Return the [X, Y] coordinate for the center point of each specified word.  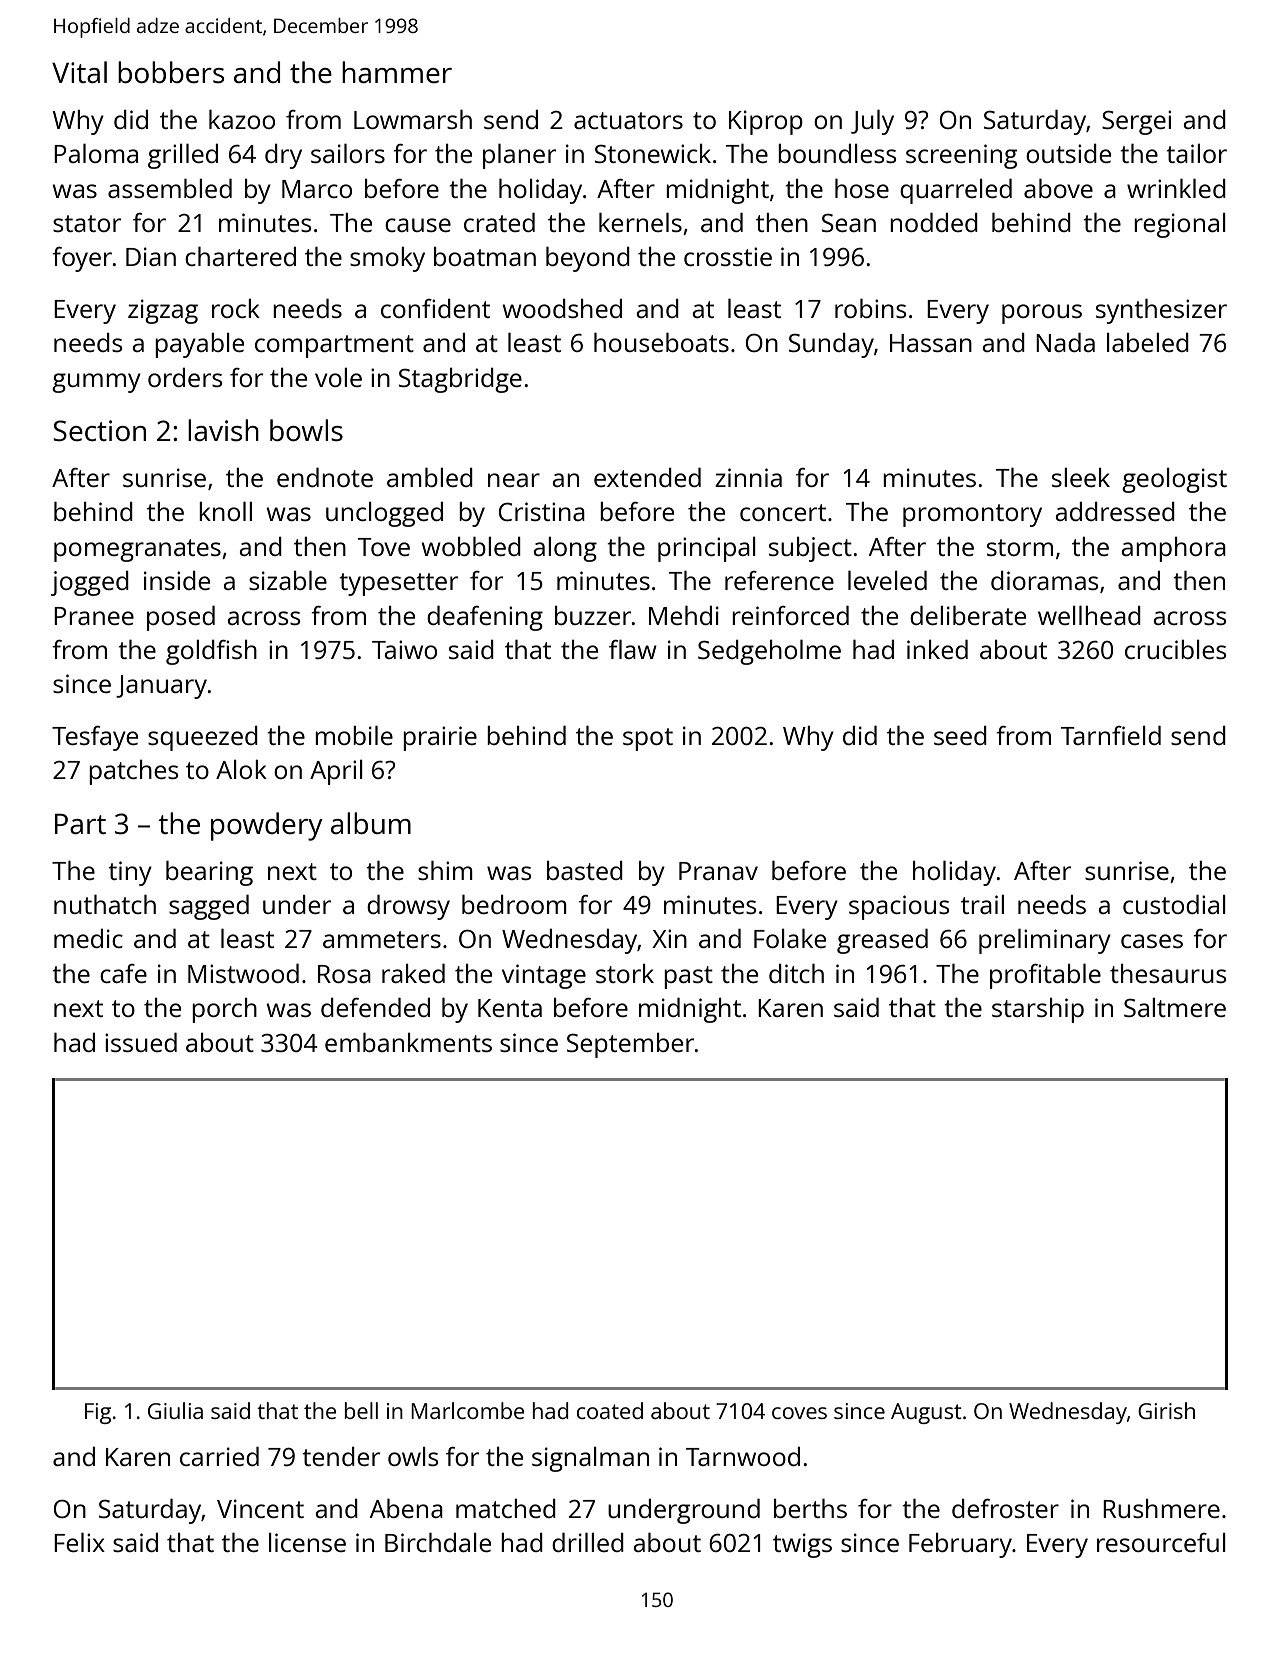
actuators [628, 120]
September [630, 1045]
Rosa [344, 974]
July [872, 122]
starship [1038, 1010]
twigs [802, 1545]
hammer [397, 72]
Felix [79, 1542]
